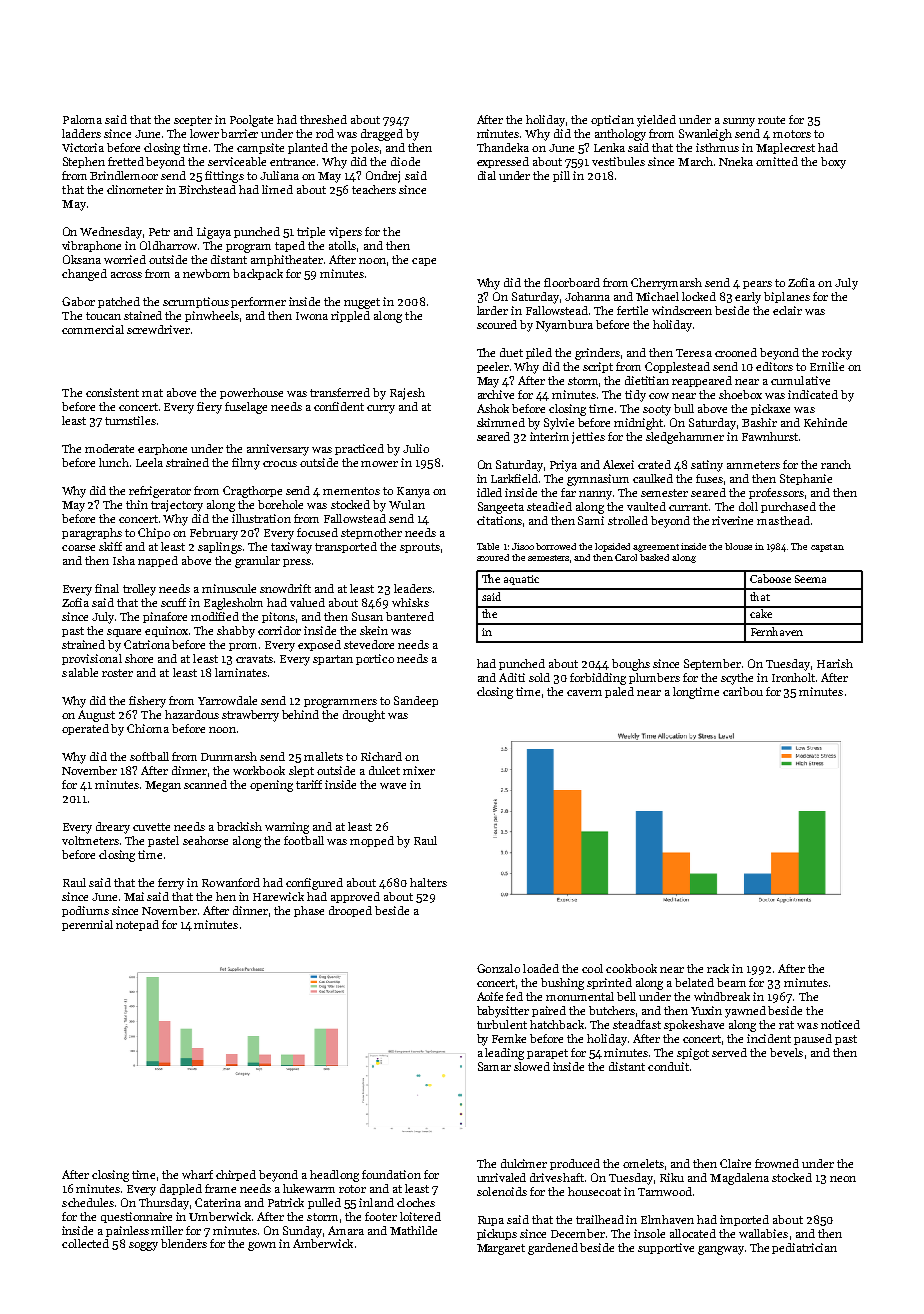 This document has height=1314, width=924. Describe the element at coordinates (787, 310) in the document. I see `eclair` at that location.
